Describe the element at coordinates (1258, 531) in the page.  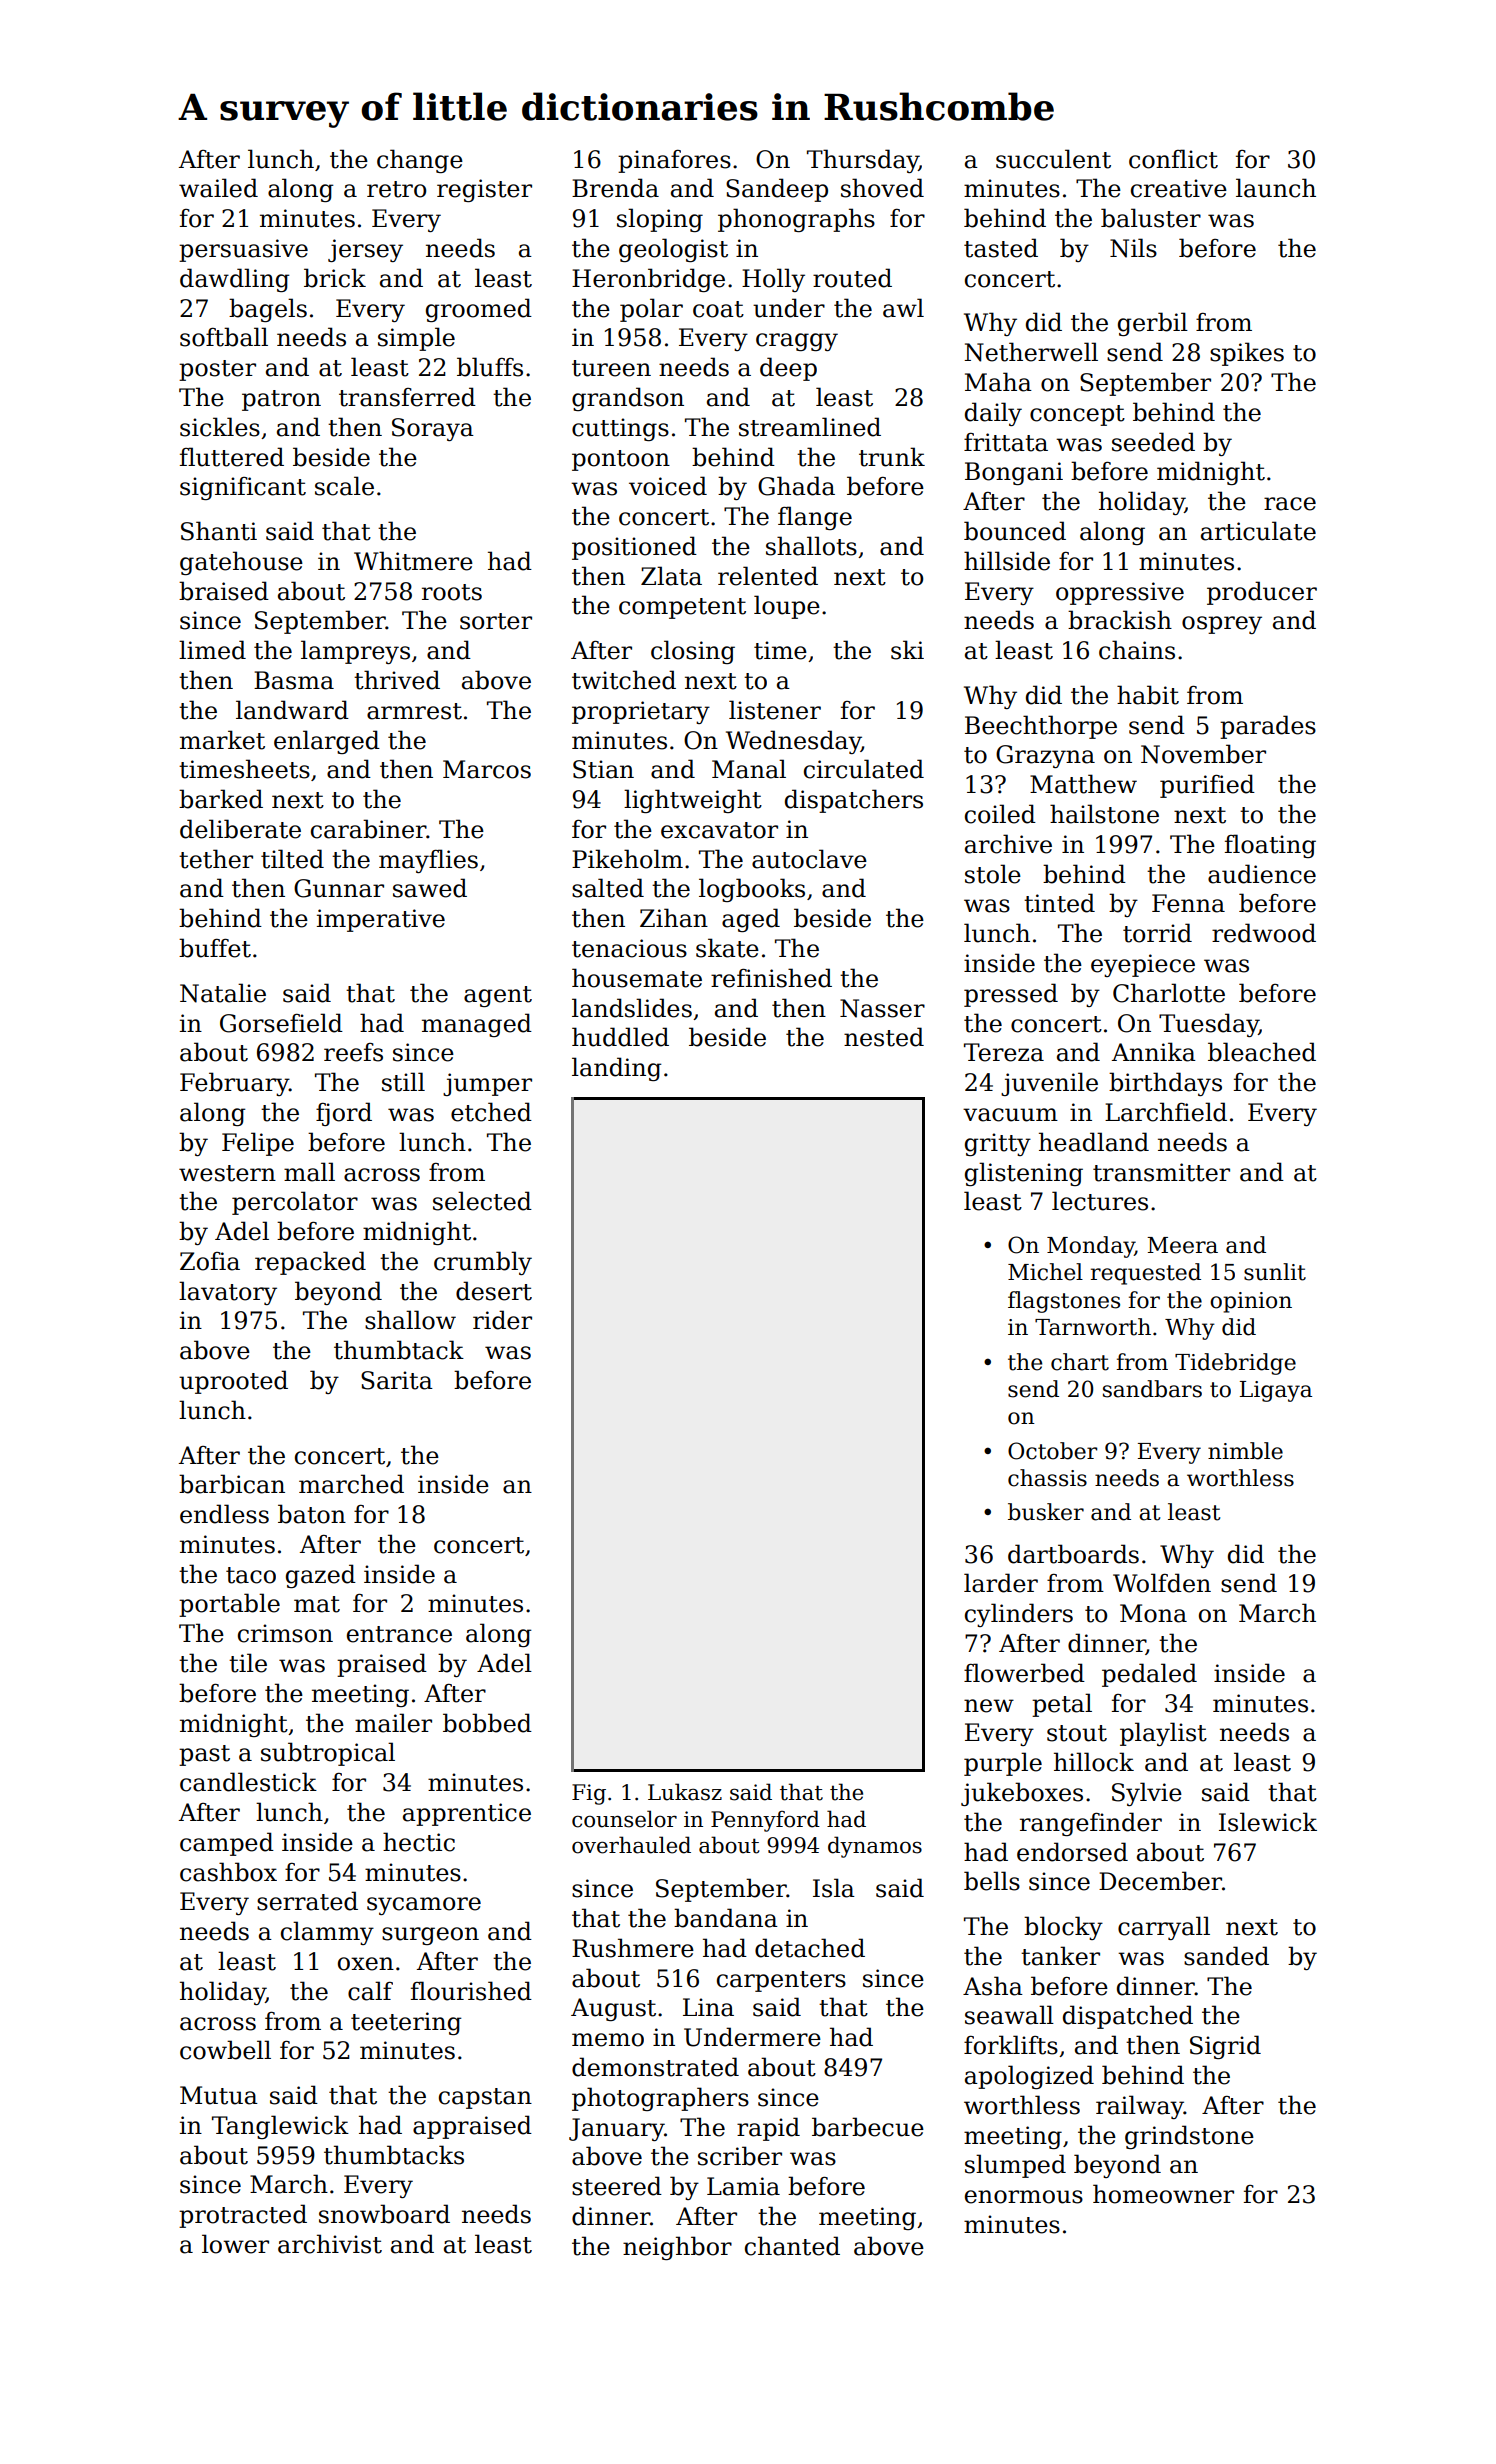
I see `articulate` at that location.
